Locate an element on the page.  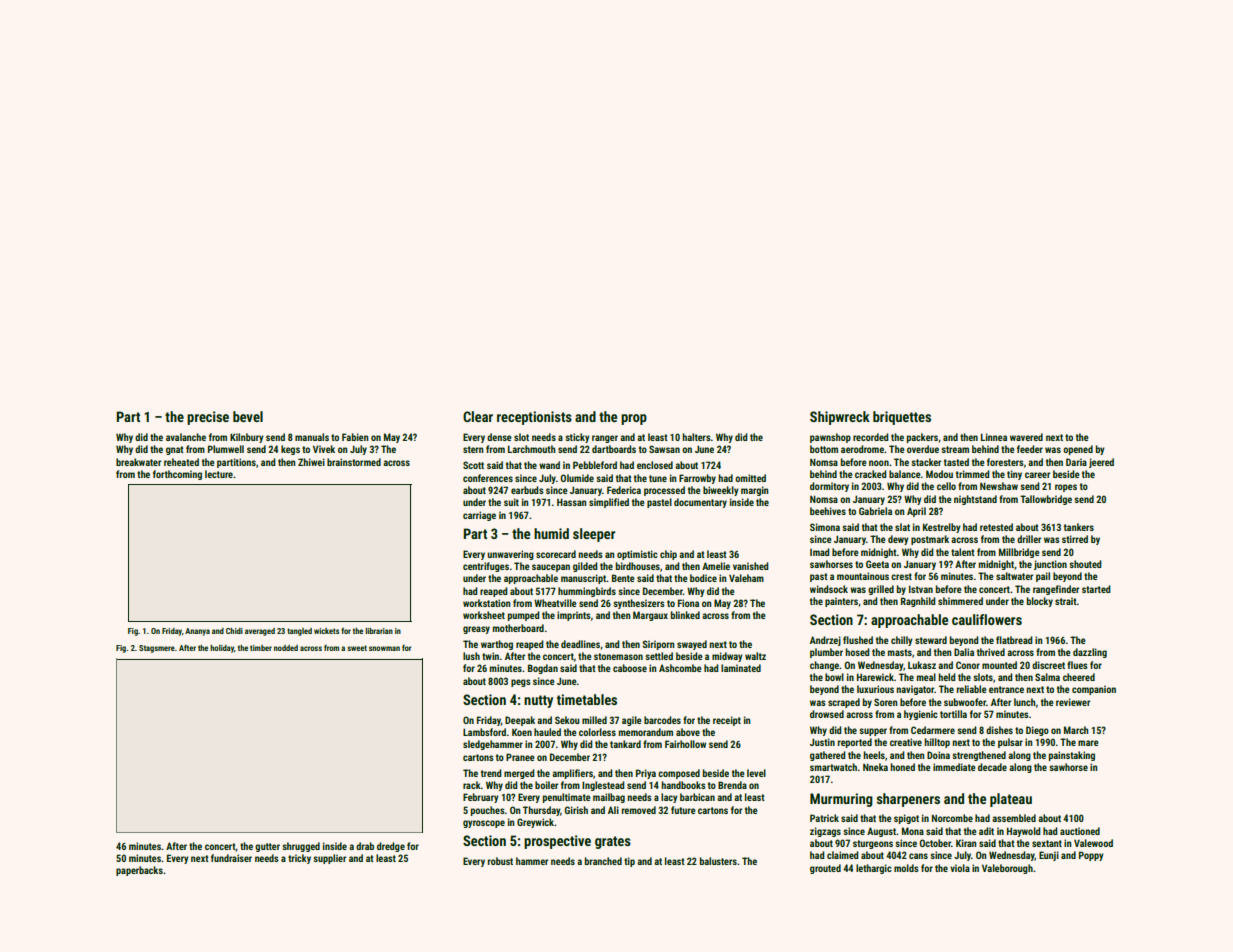
wickets is located at coordinates (326, 631).
